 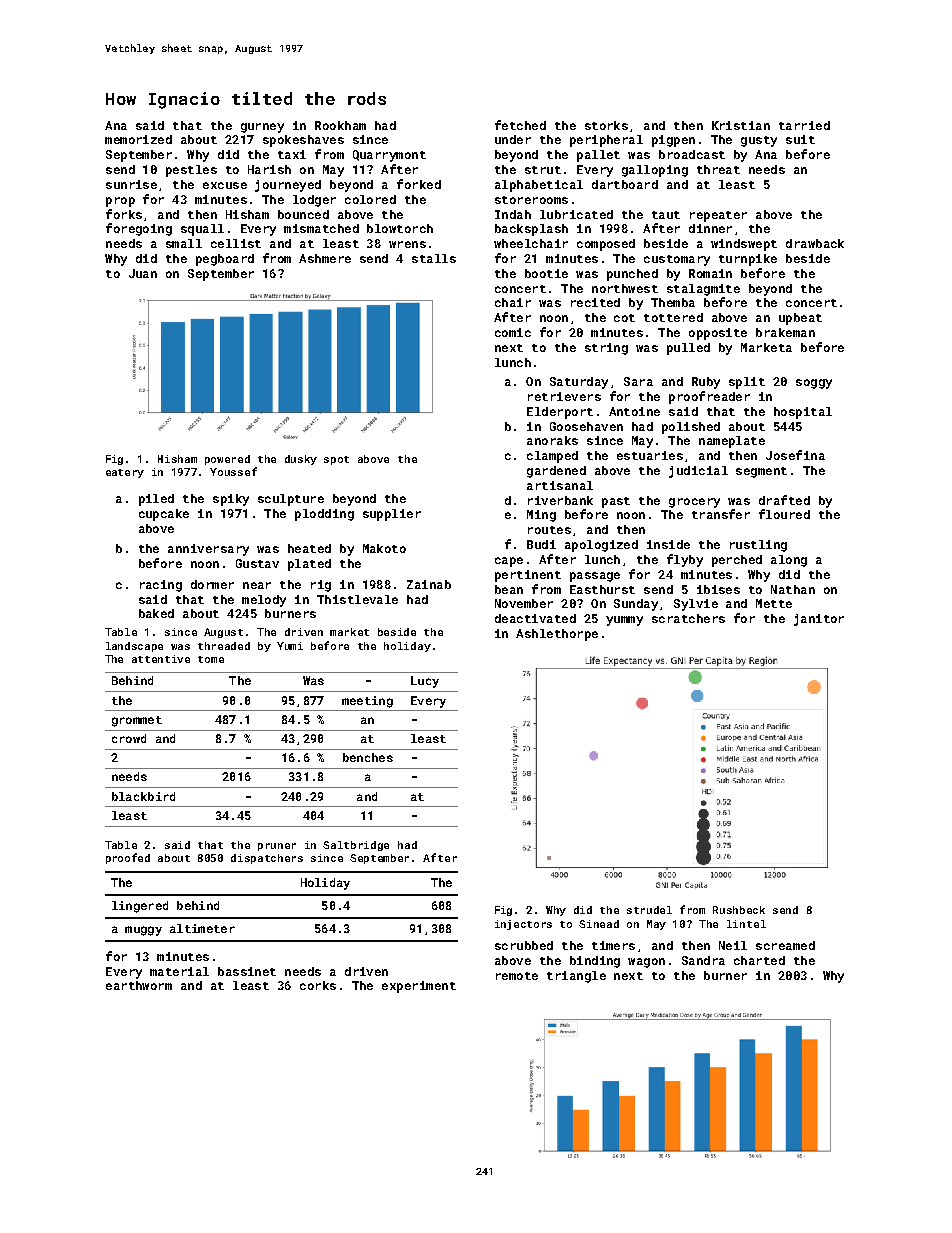 I want to click on Budi, so click(x=541, y=544).
